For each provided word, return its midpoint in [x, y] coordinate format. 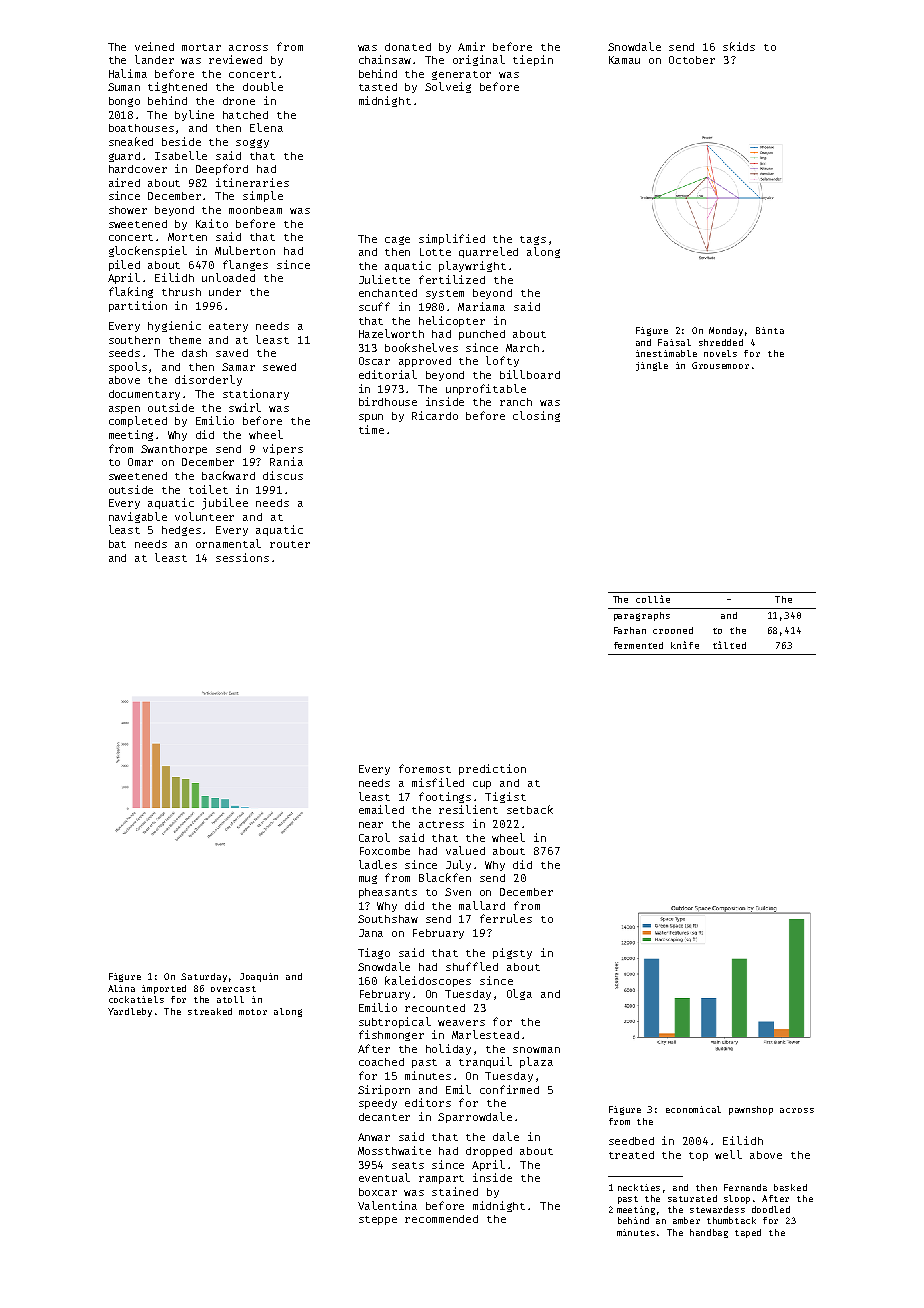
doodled [771, 1209]
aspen [124, 410]
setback [530, 809]
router [290, 544]
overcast [233, 989]
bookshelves [421, 347]
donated [408, 47]
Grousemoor [720, 365]
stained [455, 1191]
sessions [242, 557]
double [263, 86]
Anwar [374, 1137]
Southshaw [388, 919]
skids [739, 46]
